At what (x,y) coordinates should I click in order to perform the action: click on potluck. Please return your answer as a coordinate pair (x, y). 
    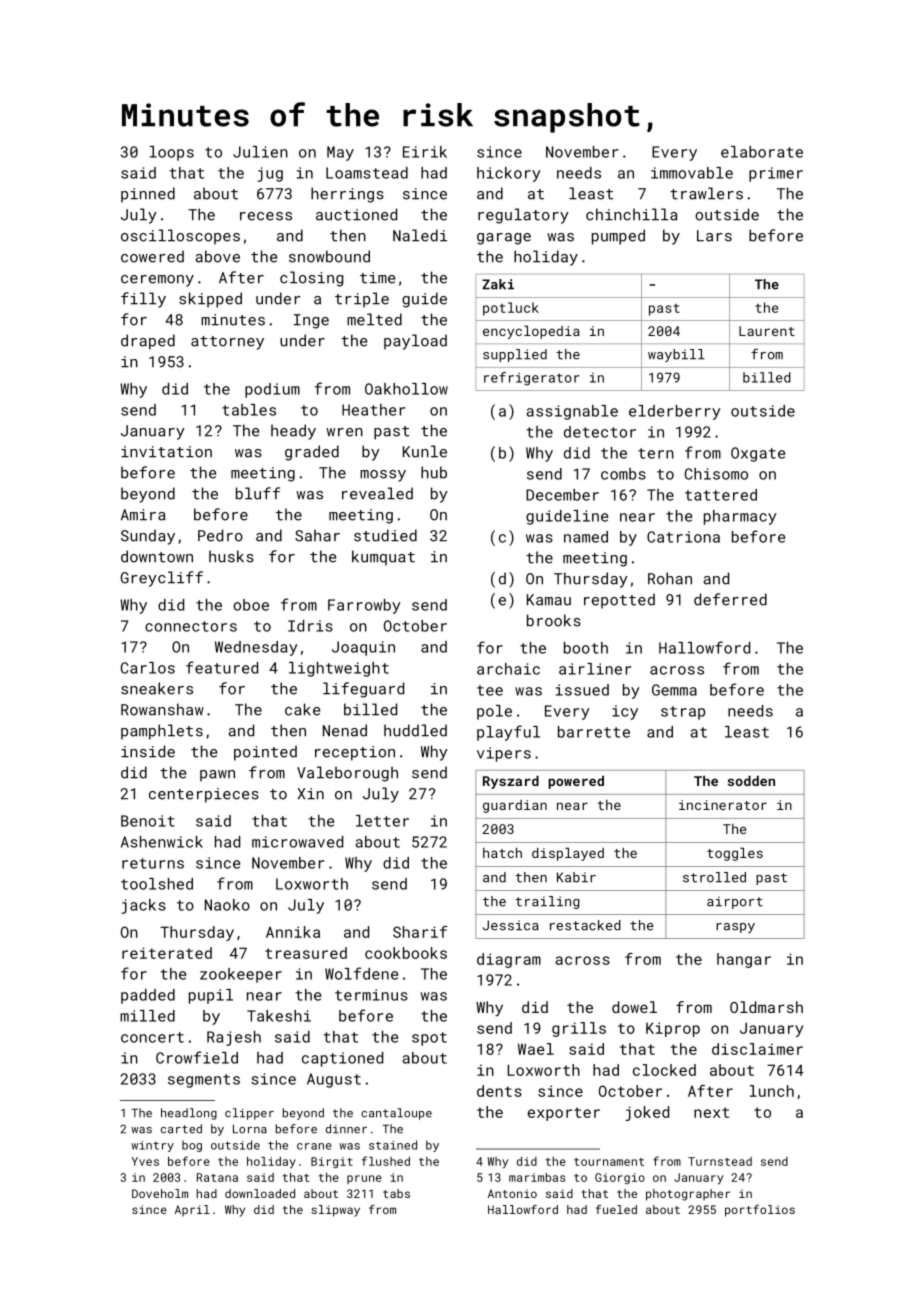
    Looking at the image, I should click on (511, 309).
